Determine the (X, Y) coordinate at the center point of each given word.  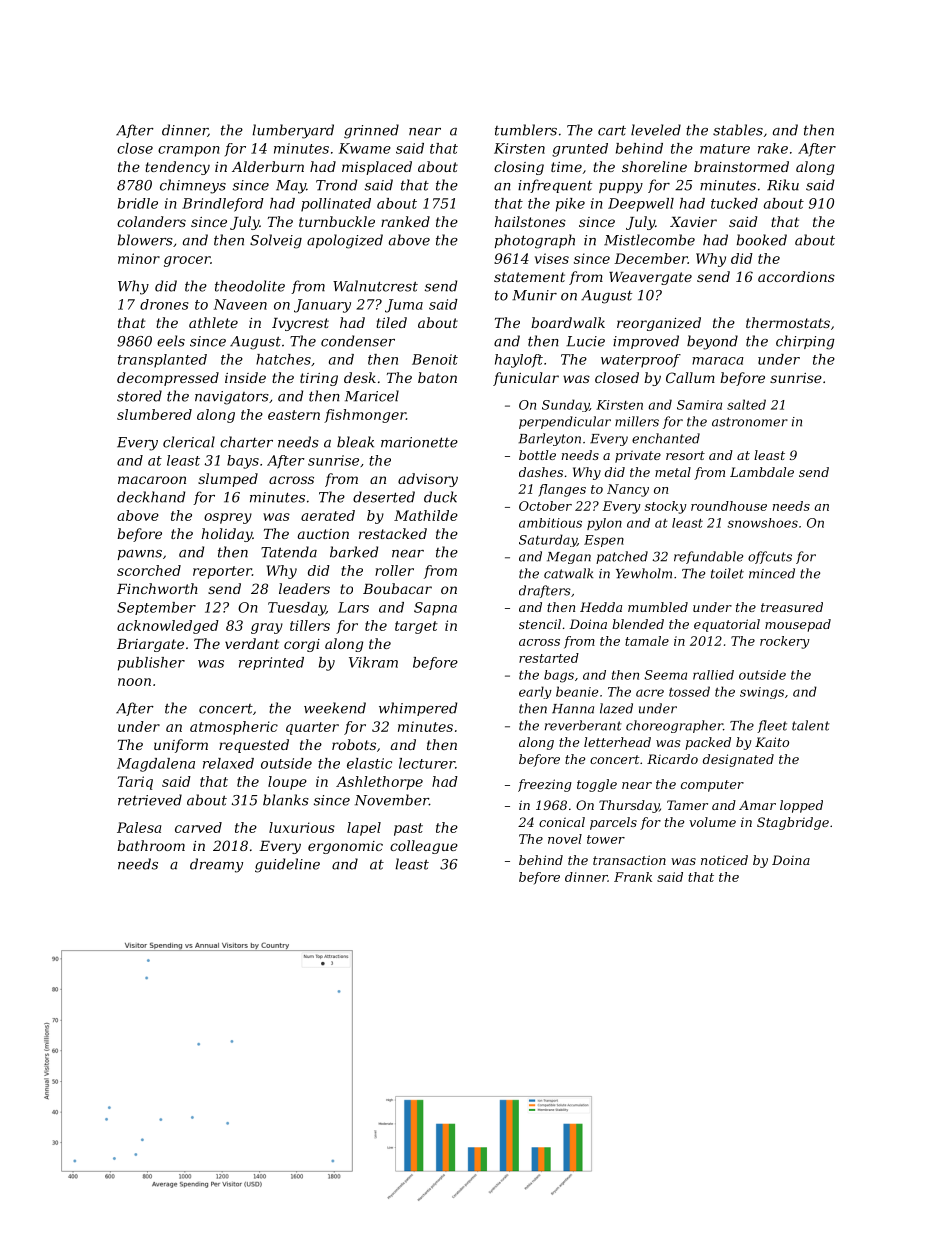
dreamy (216, 865)
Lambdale (762, 472)
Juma (404, 306)
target (416, 627)
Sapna (435, 609)
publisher (151, 664)
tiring (319, 379)
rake (773, 148)
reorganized (659, 324)
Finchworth (157, 588)
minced (772, 573)
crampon (189, 151)
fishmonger (365, 416)
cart (612, 130)
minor (139, 258)
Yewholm (644, 573)
